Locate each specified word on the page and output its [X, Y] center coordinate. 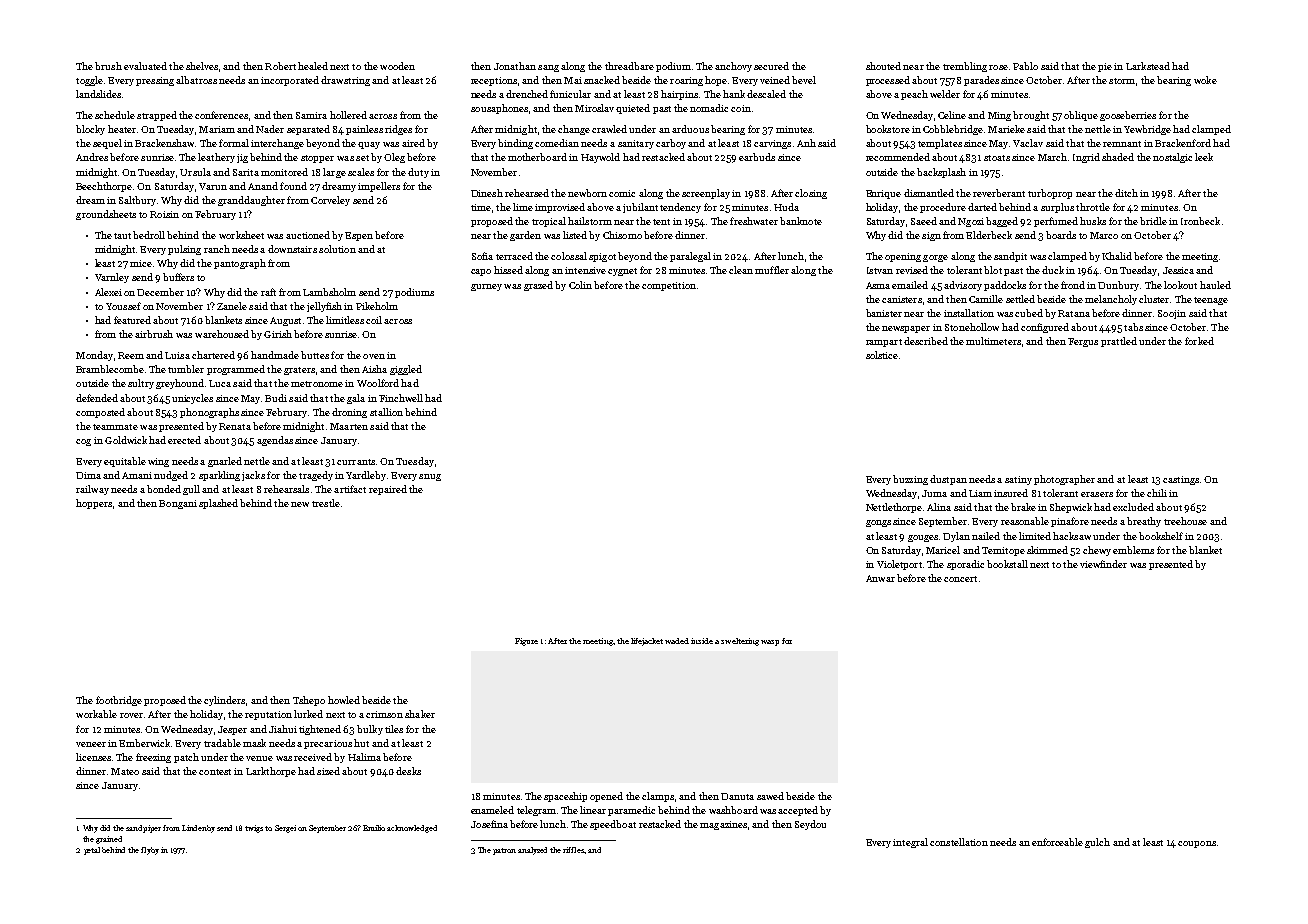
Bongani [178, 504]
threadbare [629, 66]
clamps [658, 797]
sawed [770, 796]
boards [1061, 235]
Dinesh [487, 193]
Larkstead [1148, 66]
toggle [89, 81]
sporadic [965, 565]
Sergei [285, 829]
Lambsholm [329, 292]
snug [430, 477]
